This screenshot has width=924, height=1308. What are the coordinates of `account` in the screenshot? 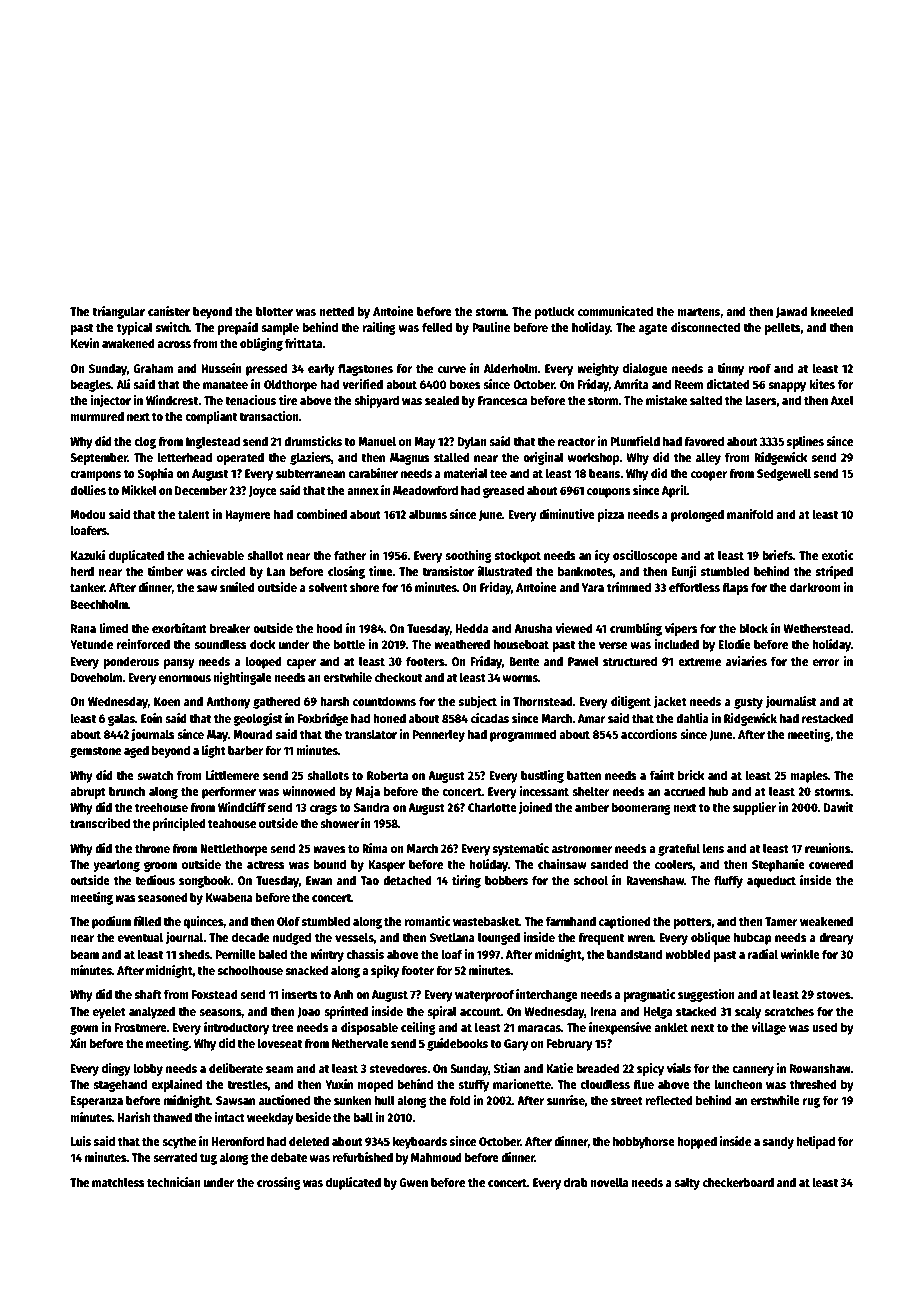 It's located at (480, 1012).
